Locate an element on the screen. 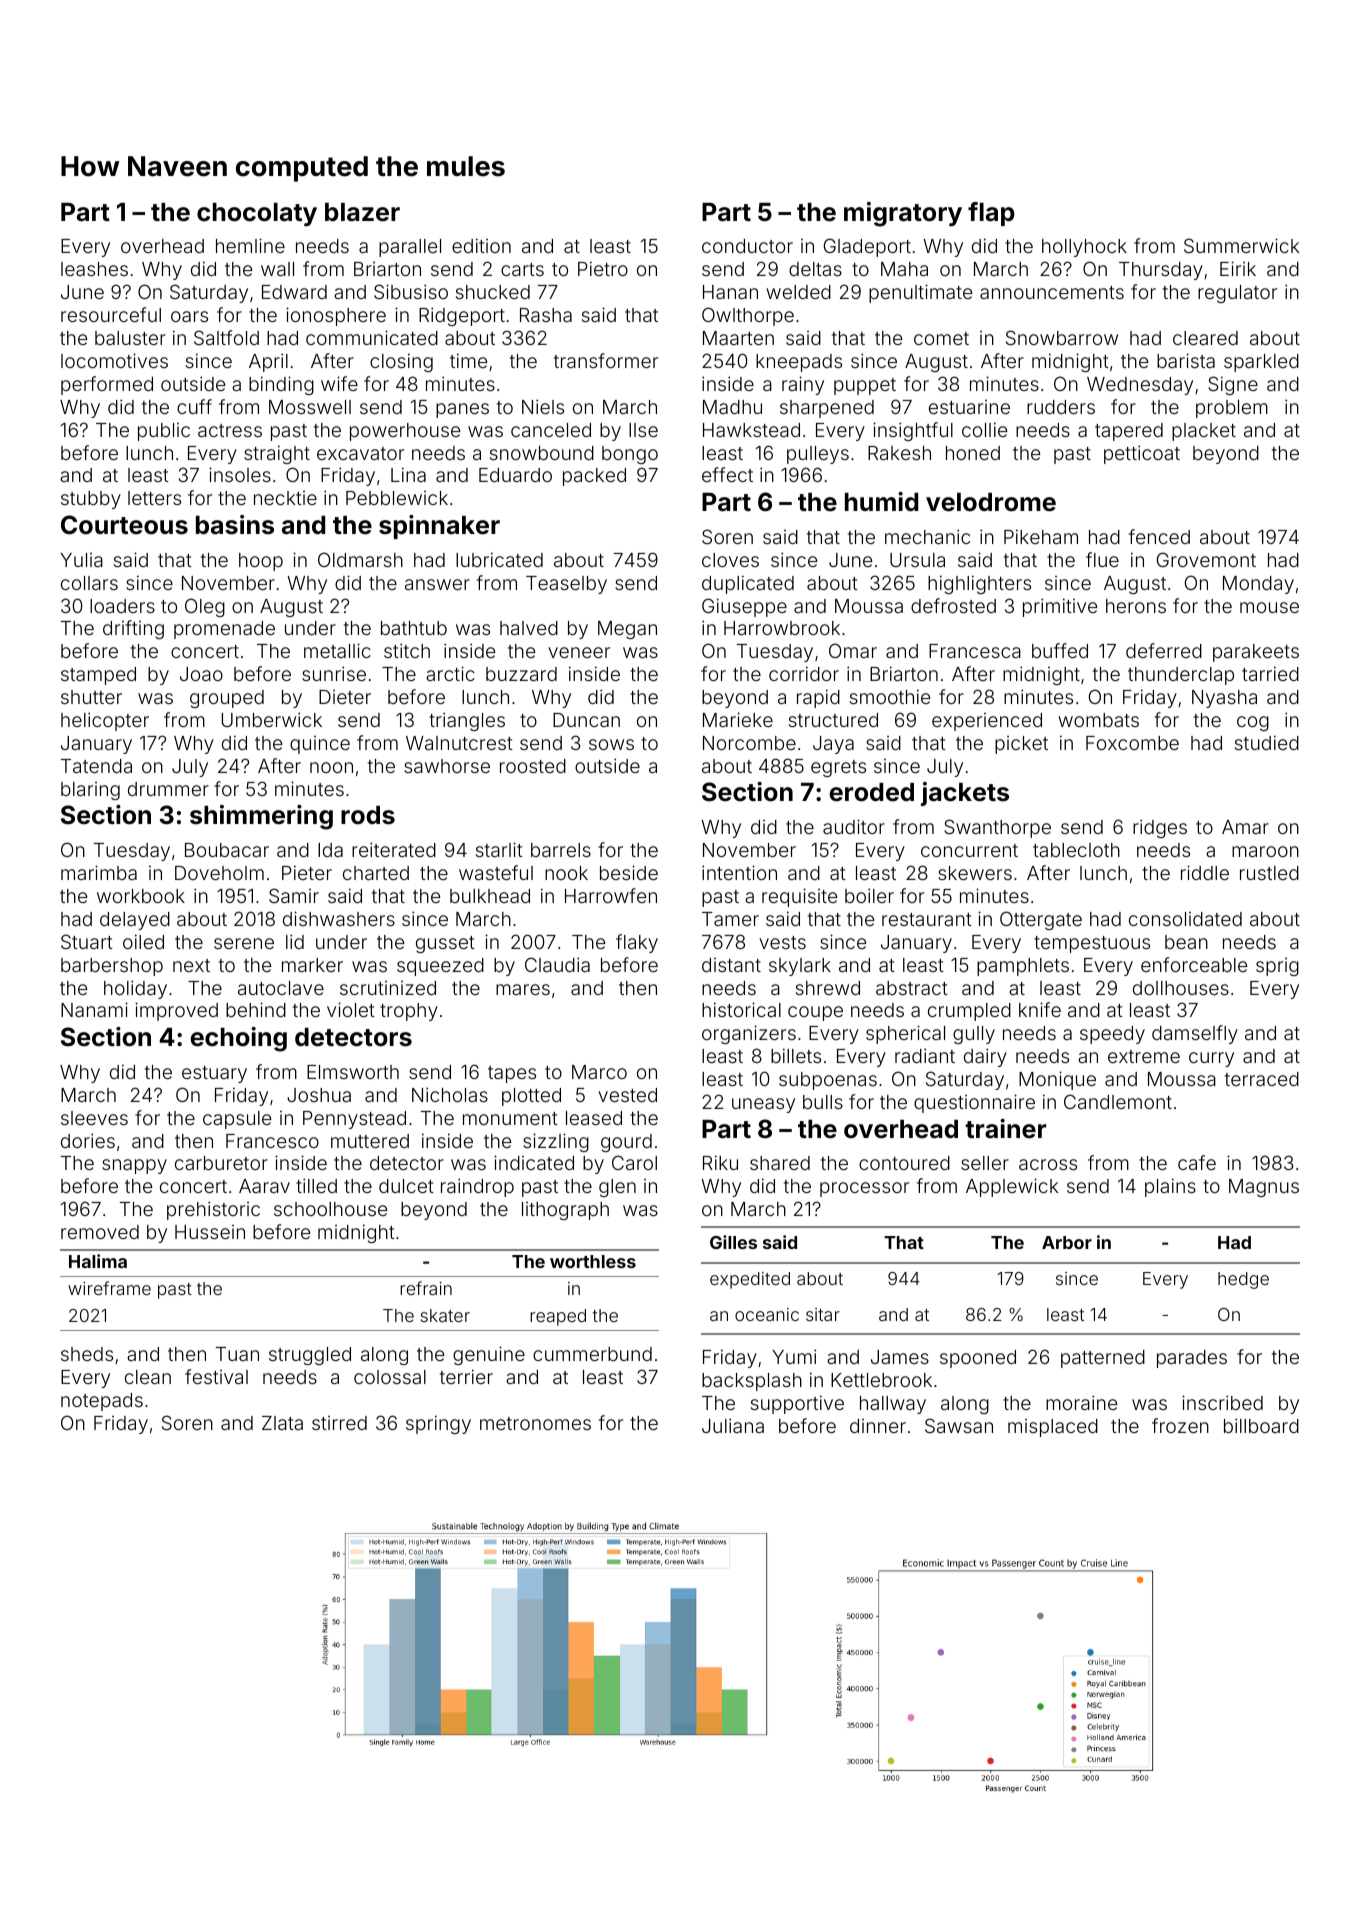  misplaced is located at coordinates (1053, 1428).
